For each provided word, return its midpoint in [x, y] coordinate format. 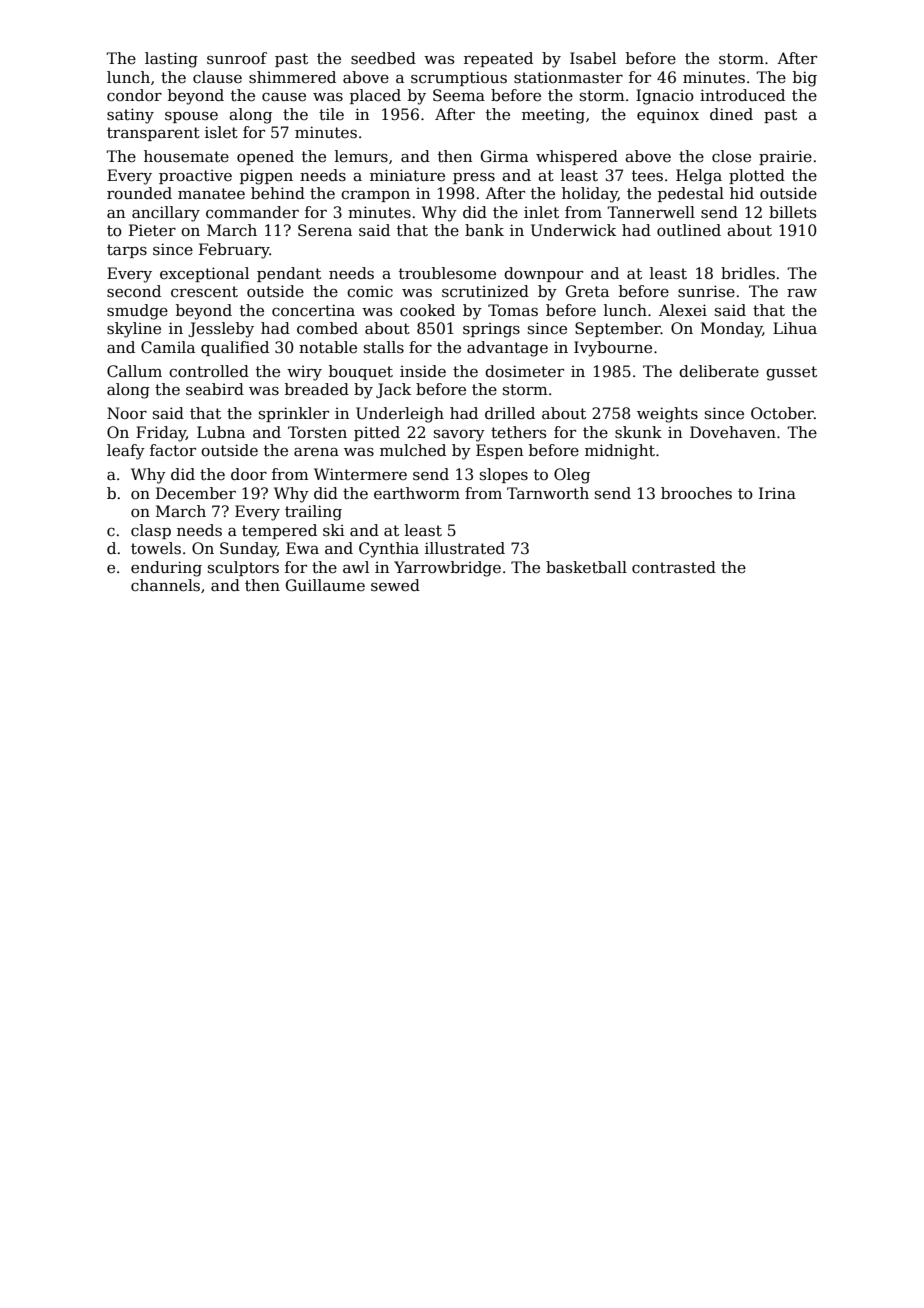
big [805, 79]
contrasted [674, 567]
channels [165, 585]
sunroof [237, 58]
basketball [586, 567]
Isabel [593, 58]
